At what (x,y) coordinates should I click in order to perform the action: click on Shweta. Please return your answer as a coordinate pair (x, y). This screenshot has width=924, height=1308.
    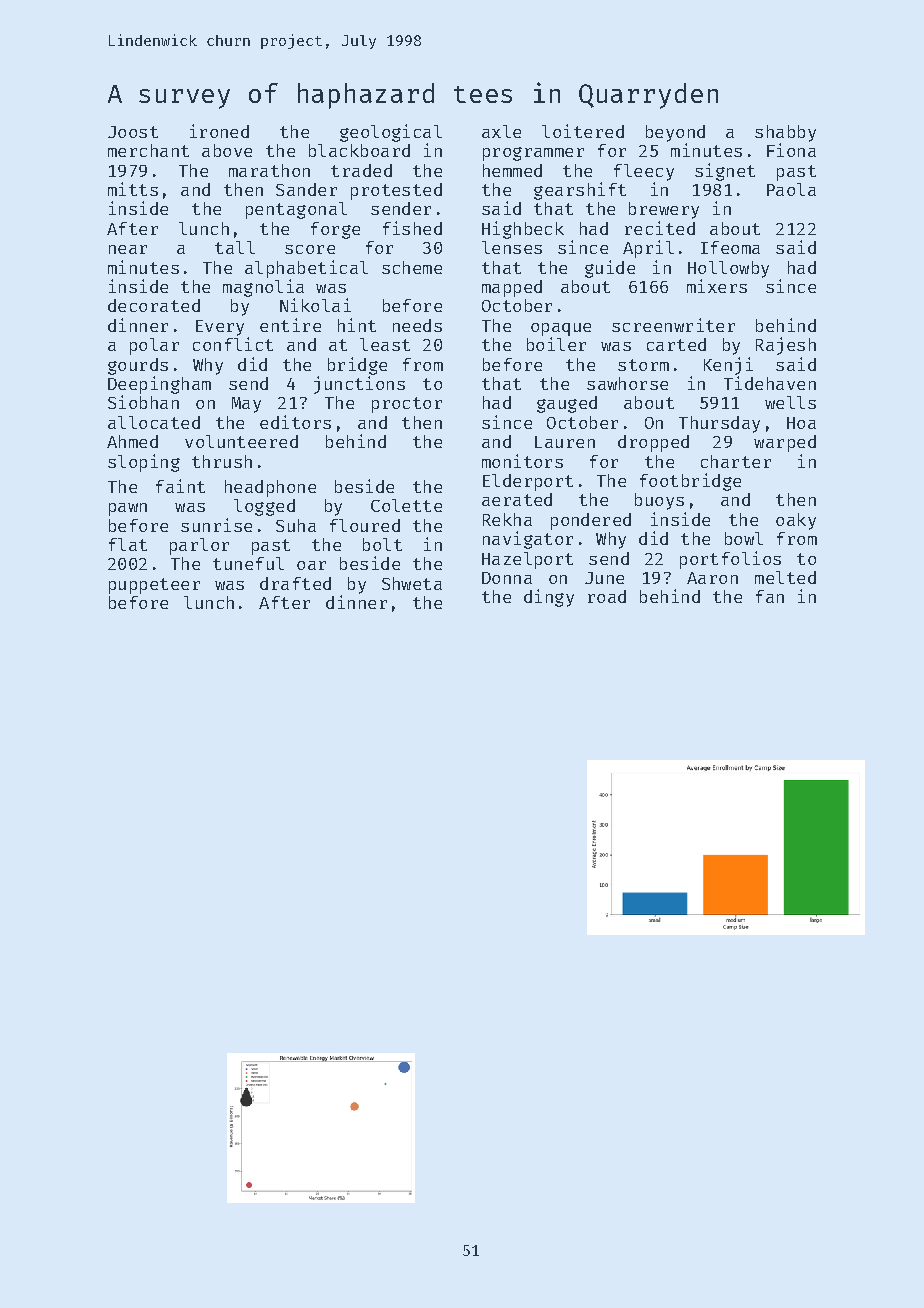
    Looking at the image, I should click on (412, 583).
